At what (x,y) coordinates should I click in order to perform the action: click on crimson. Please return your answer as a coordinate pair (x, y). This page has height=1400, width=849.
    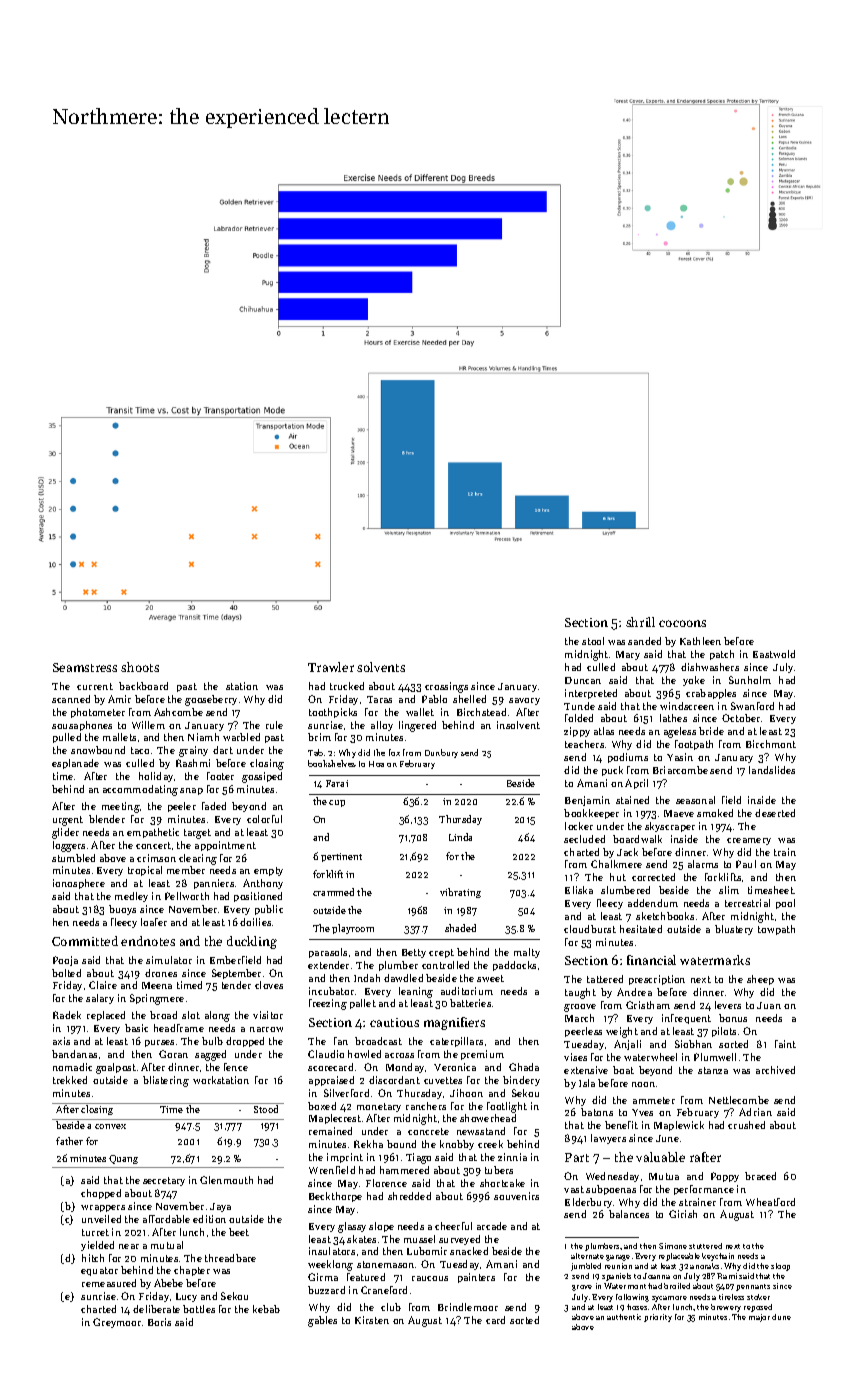
    Looking at the image, I should click on (156, 858).
